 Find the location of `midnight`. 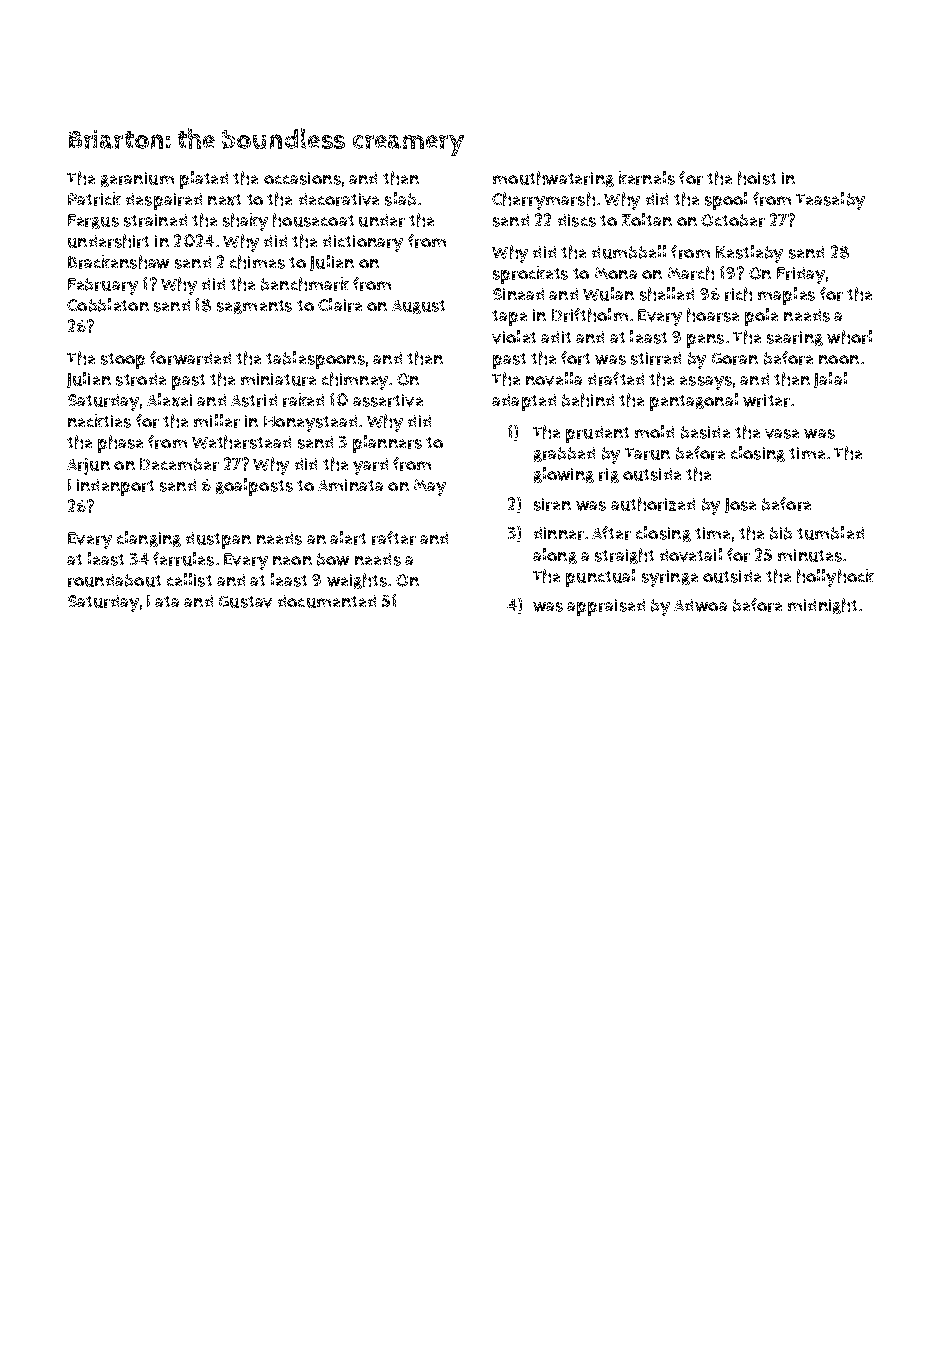

midnight is located at coordinates (822, 606).
